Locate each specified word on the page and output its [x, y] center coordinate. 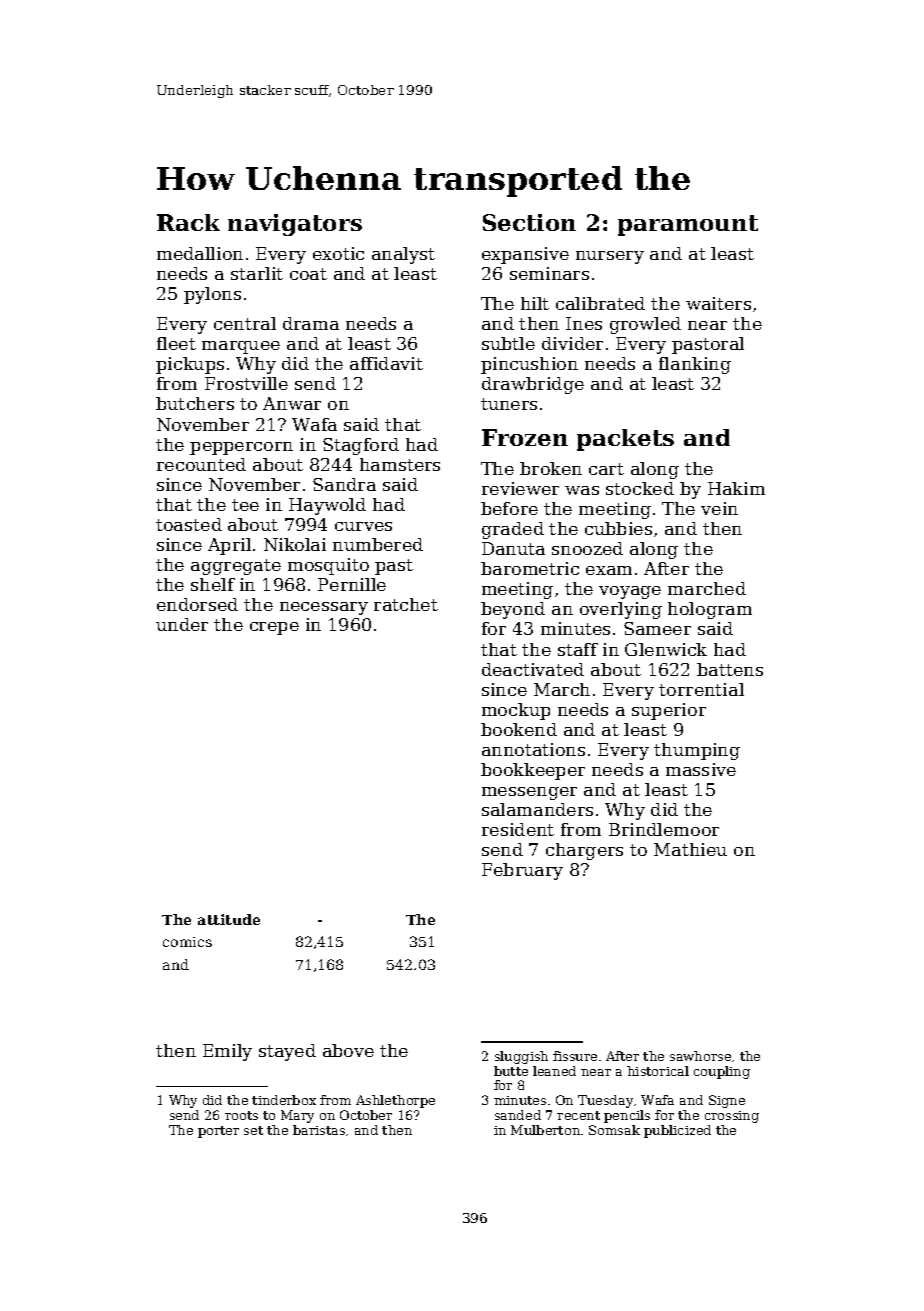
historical [658, 1071]
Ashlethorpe [395, 1101]
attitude [229, 919]
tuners [509, 404]
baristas [319, 1130]
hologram [710, 610]
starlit [257, 273]
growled [645, 325]
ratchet [406, 604]
